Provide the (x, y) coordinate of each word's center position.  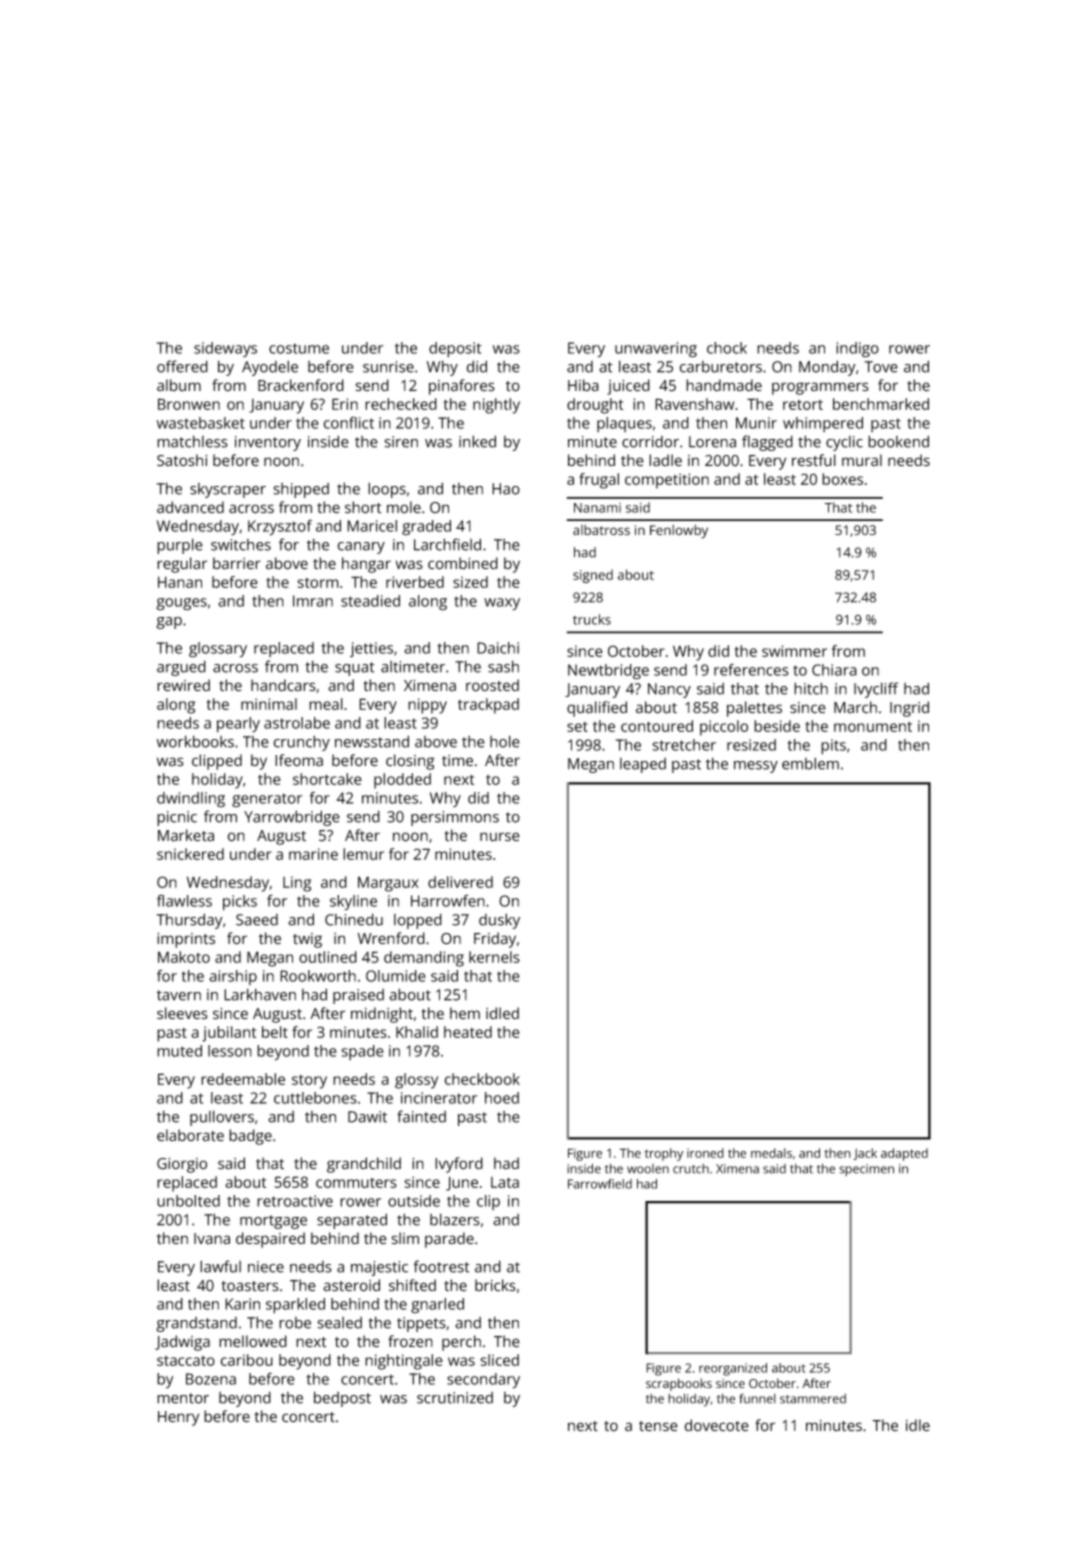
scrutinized (455, 1398)
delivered (460, 882)
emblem (810, 763)
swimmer (794, 651)
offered (182, 366)
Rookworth (318, 976)
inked (477, 441)
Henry (178, 1418)
